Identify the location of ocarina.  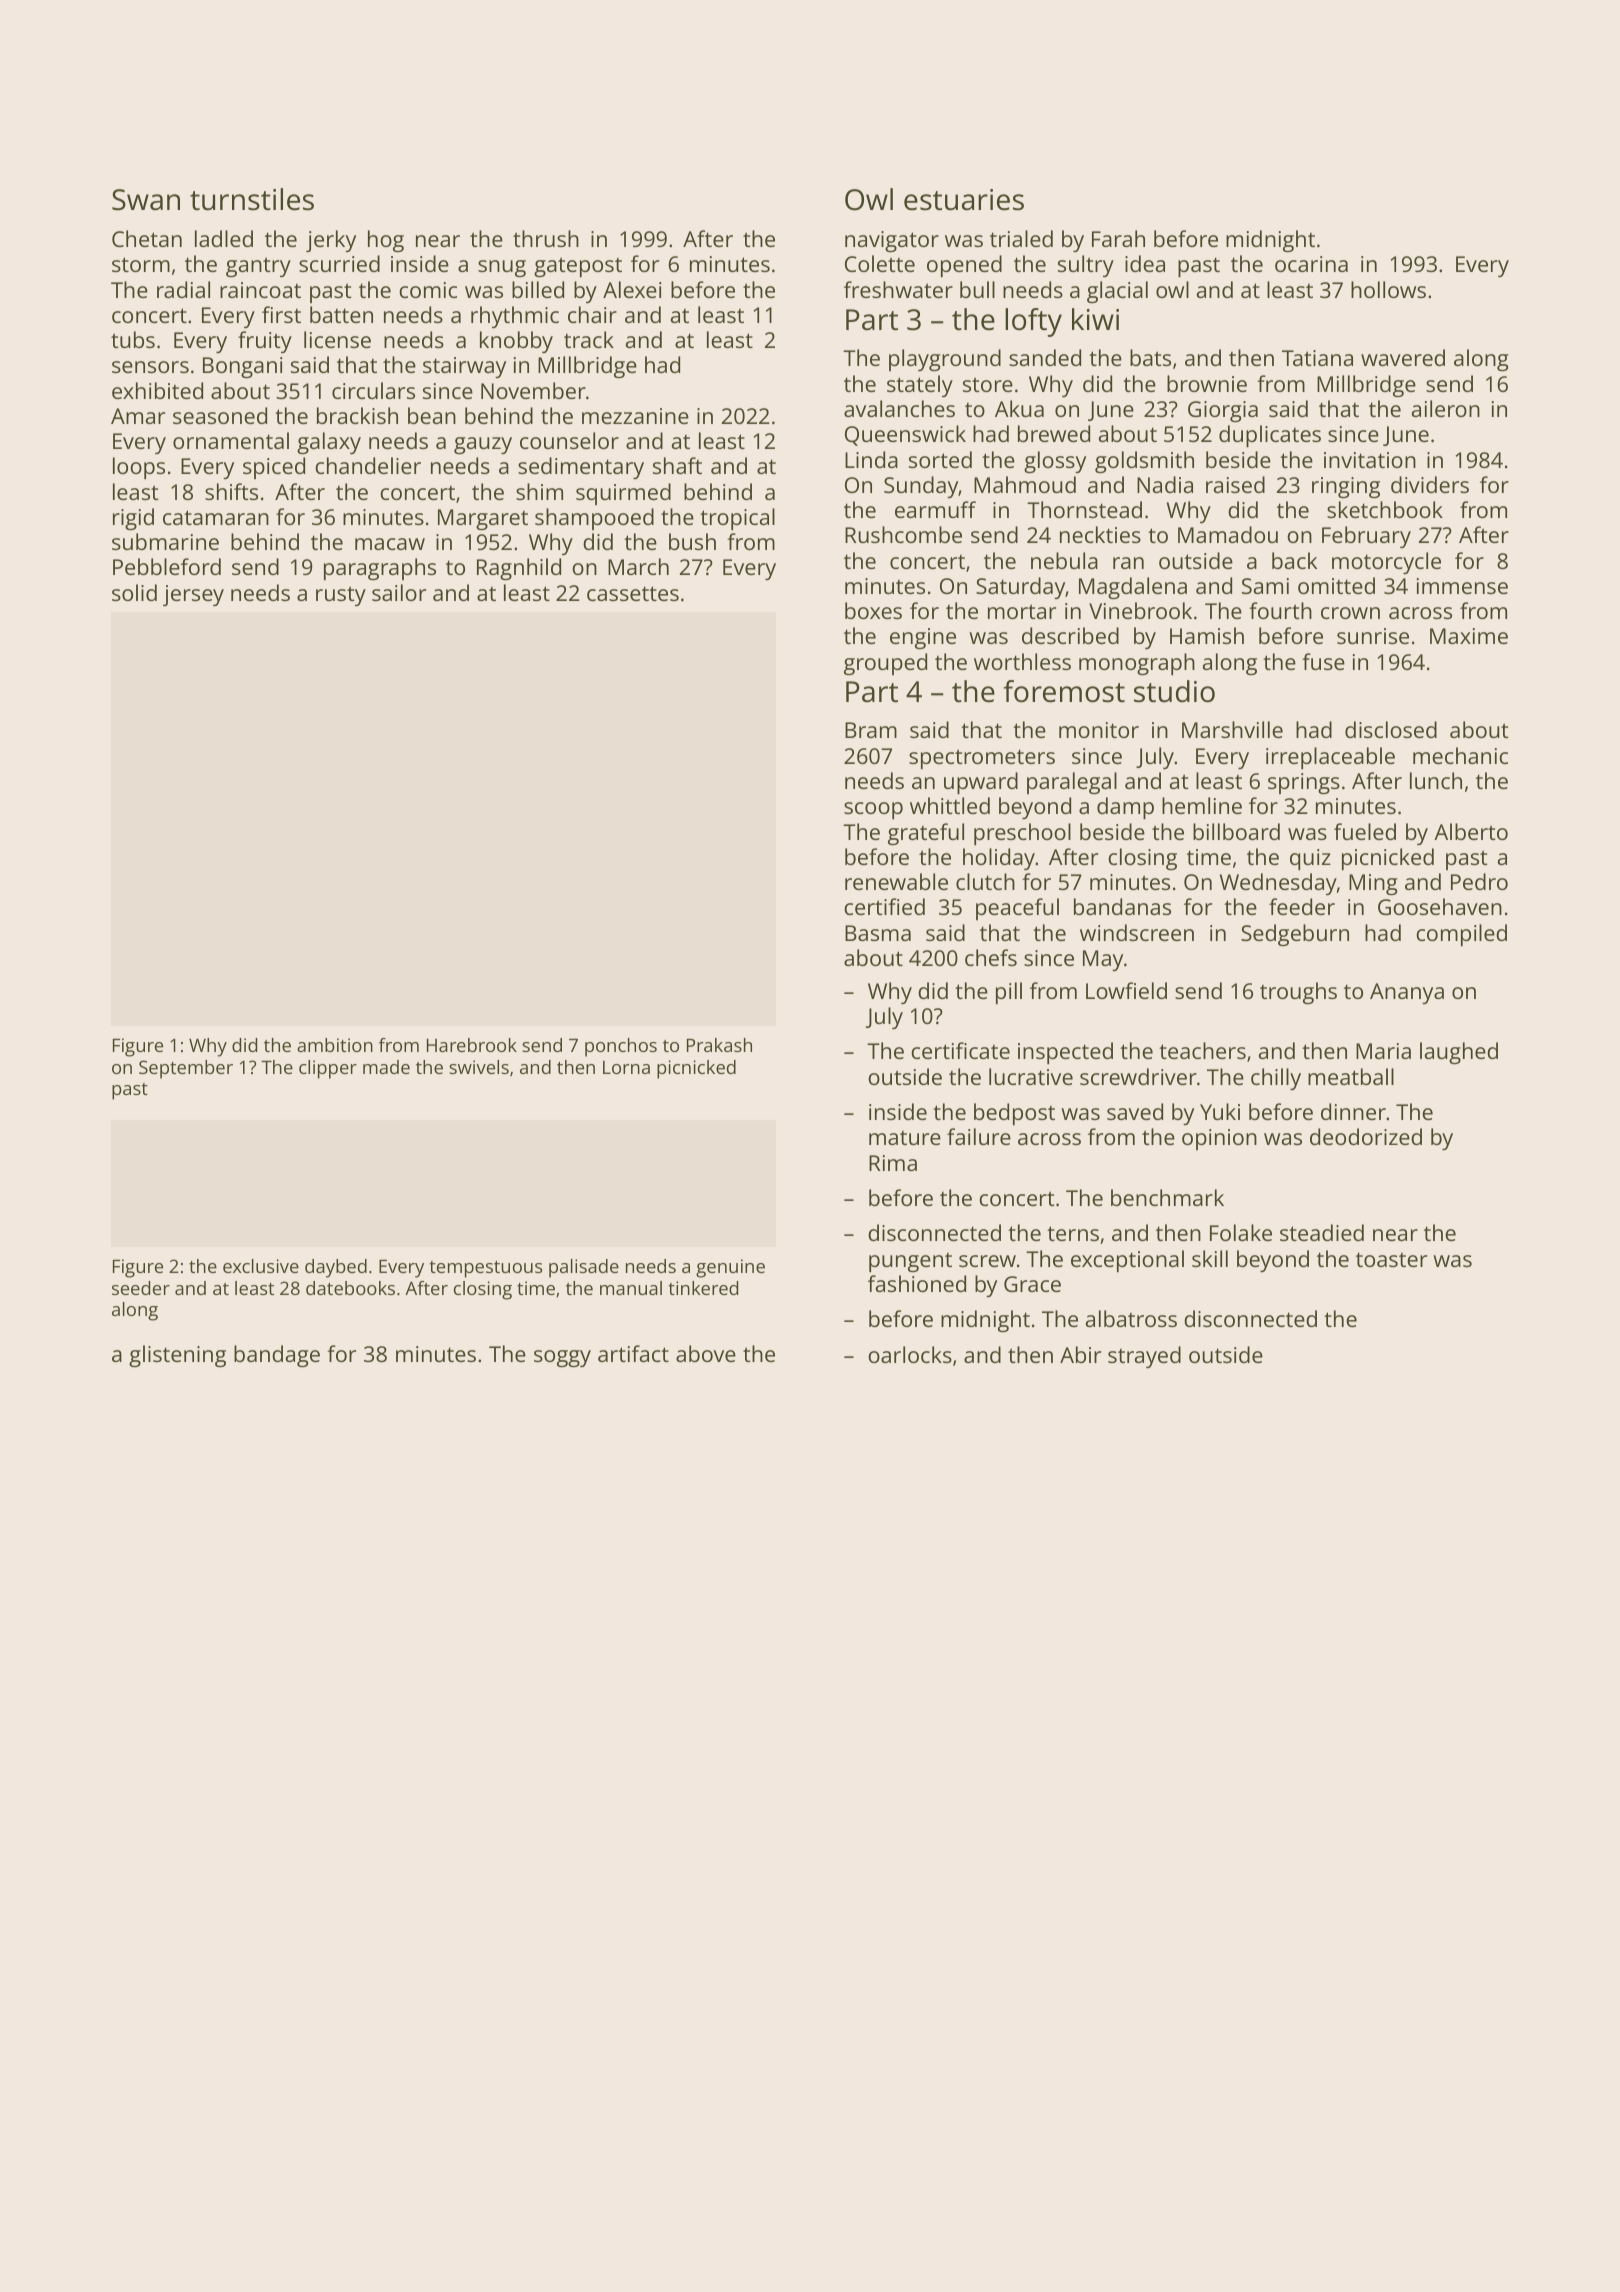
(1311, 264).
